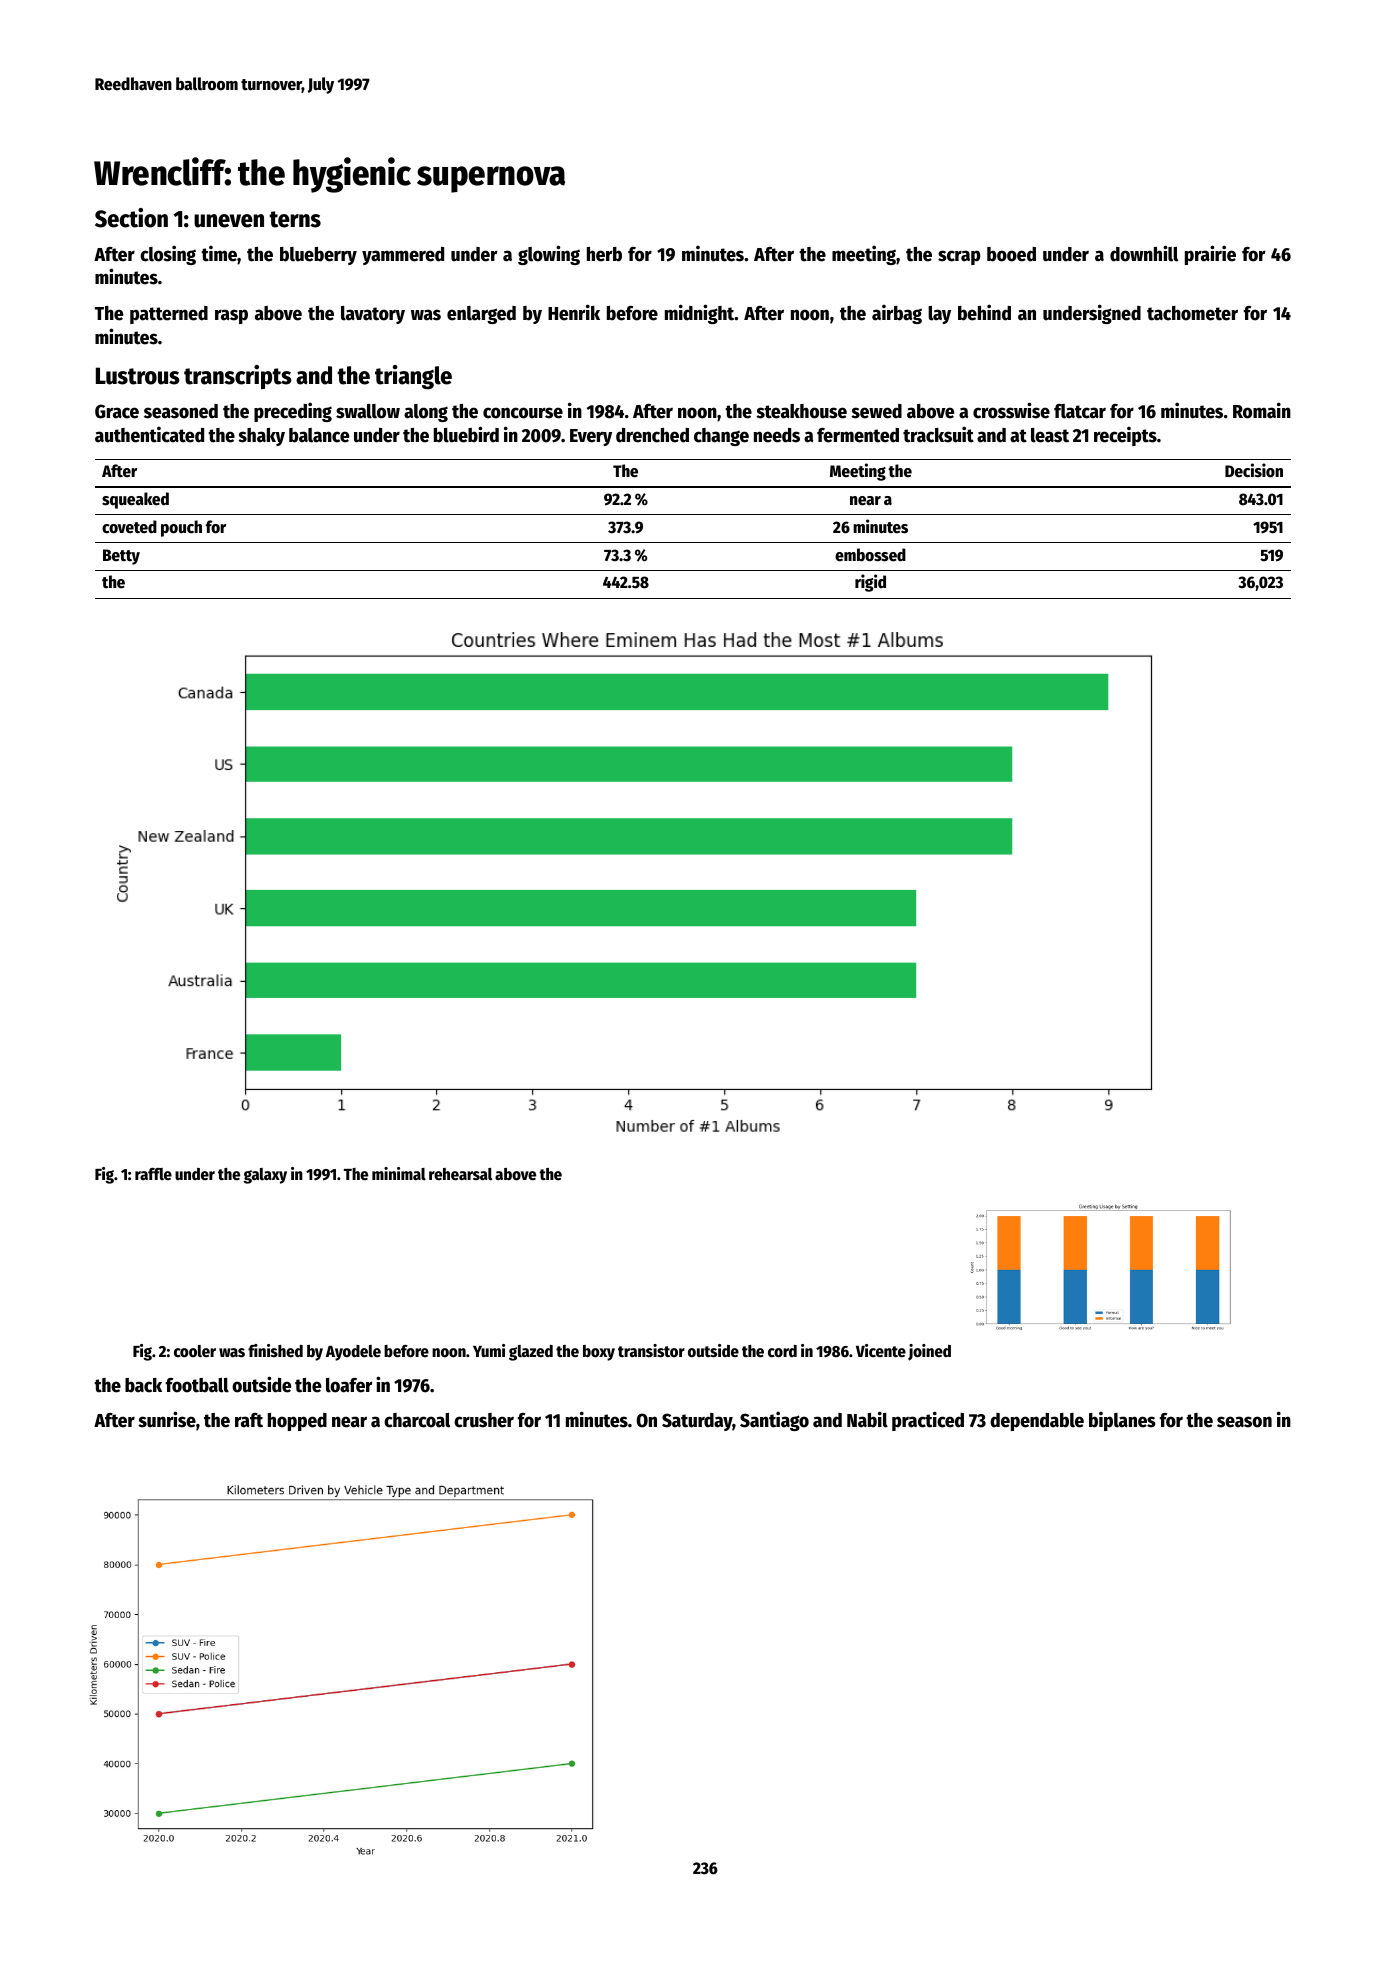  I want to click on raffle, so click(153, 1174).
